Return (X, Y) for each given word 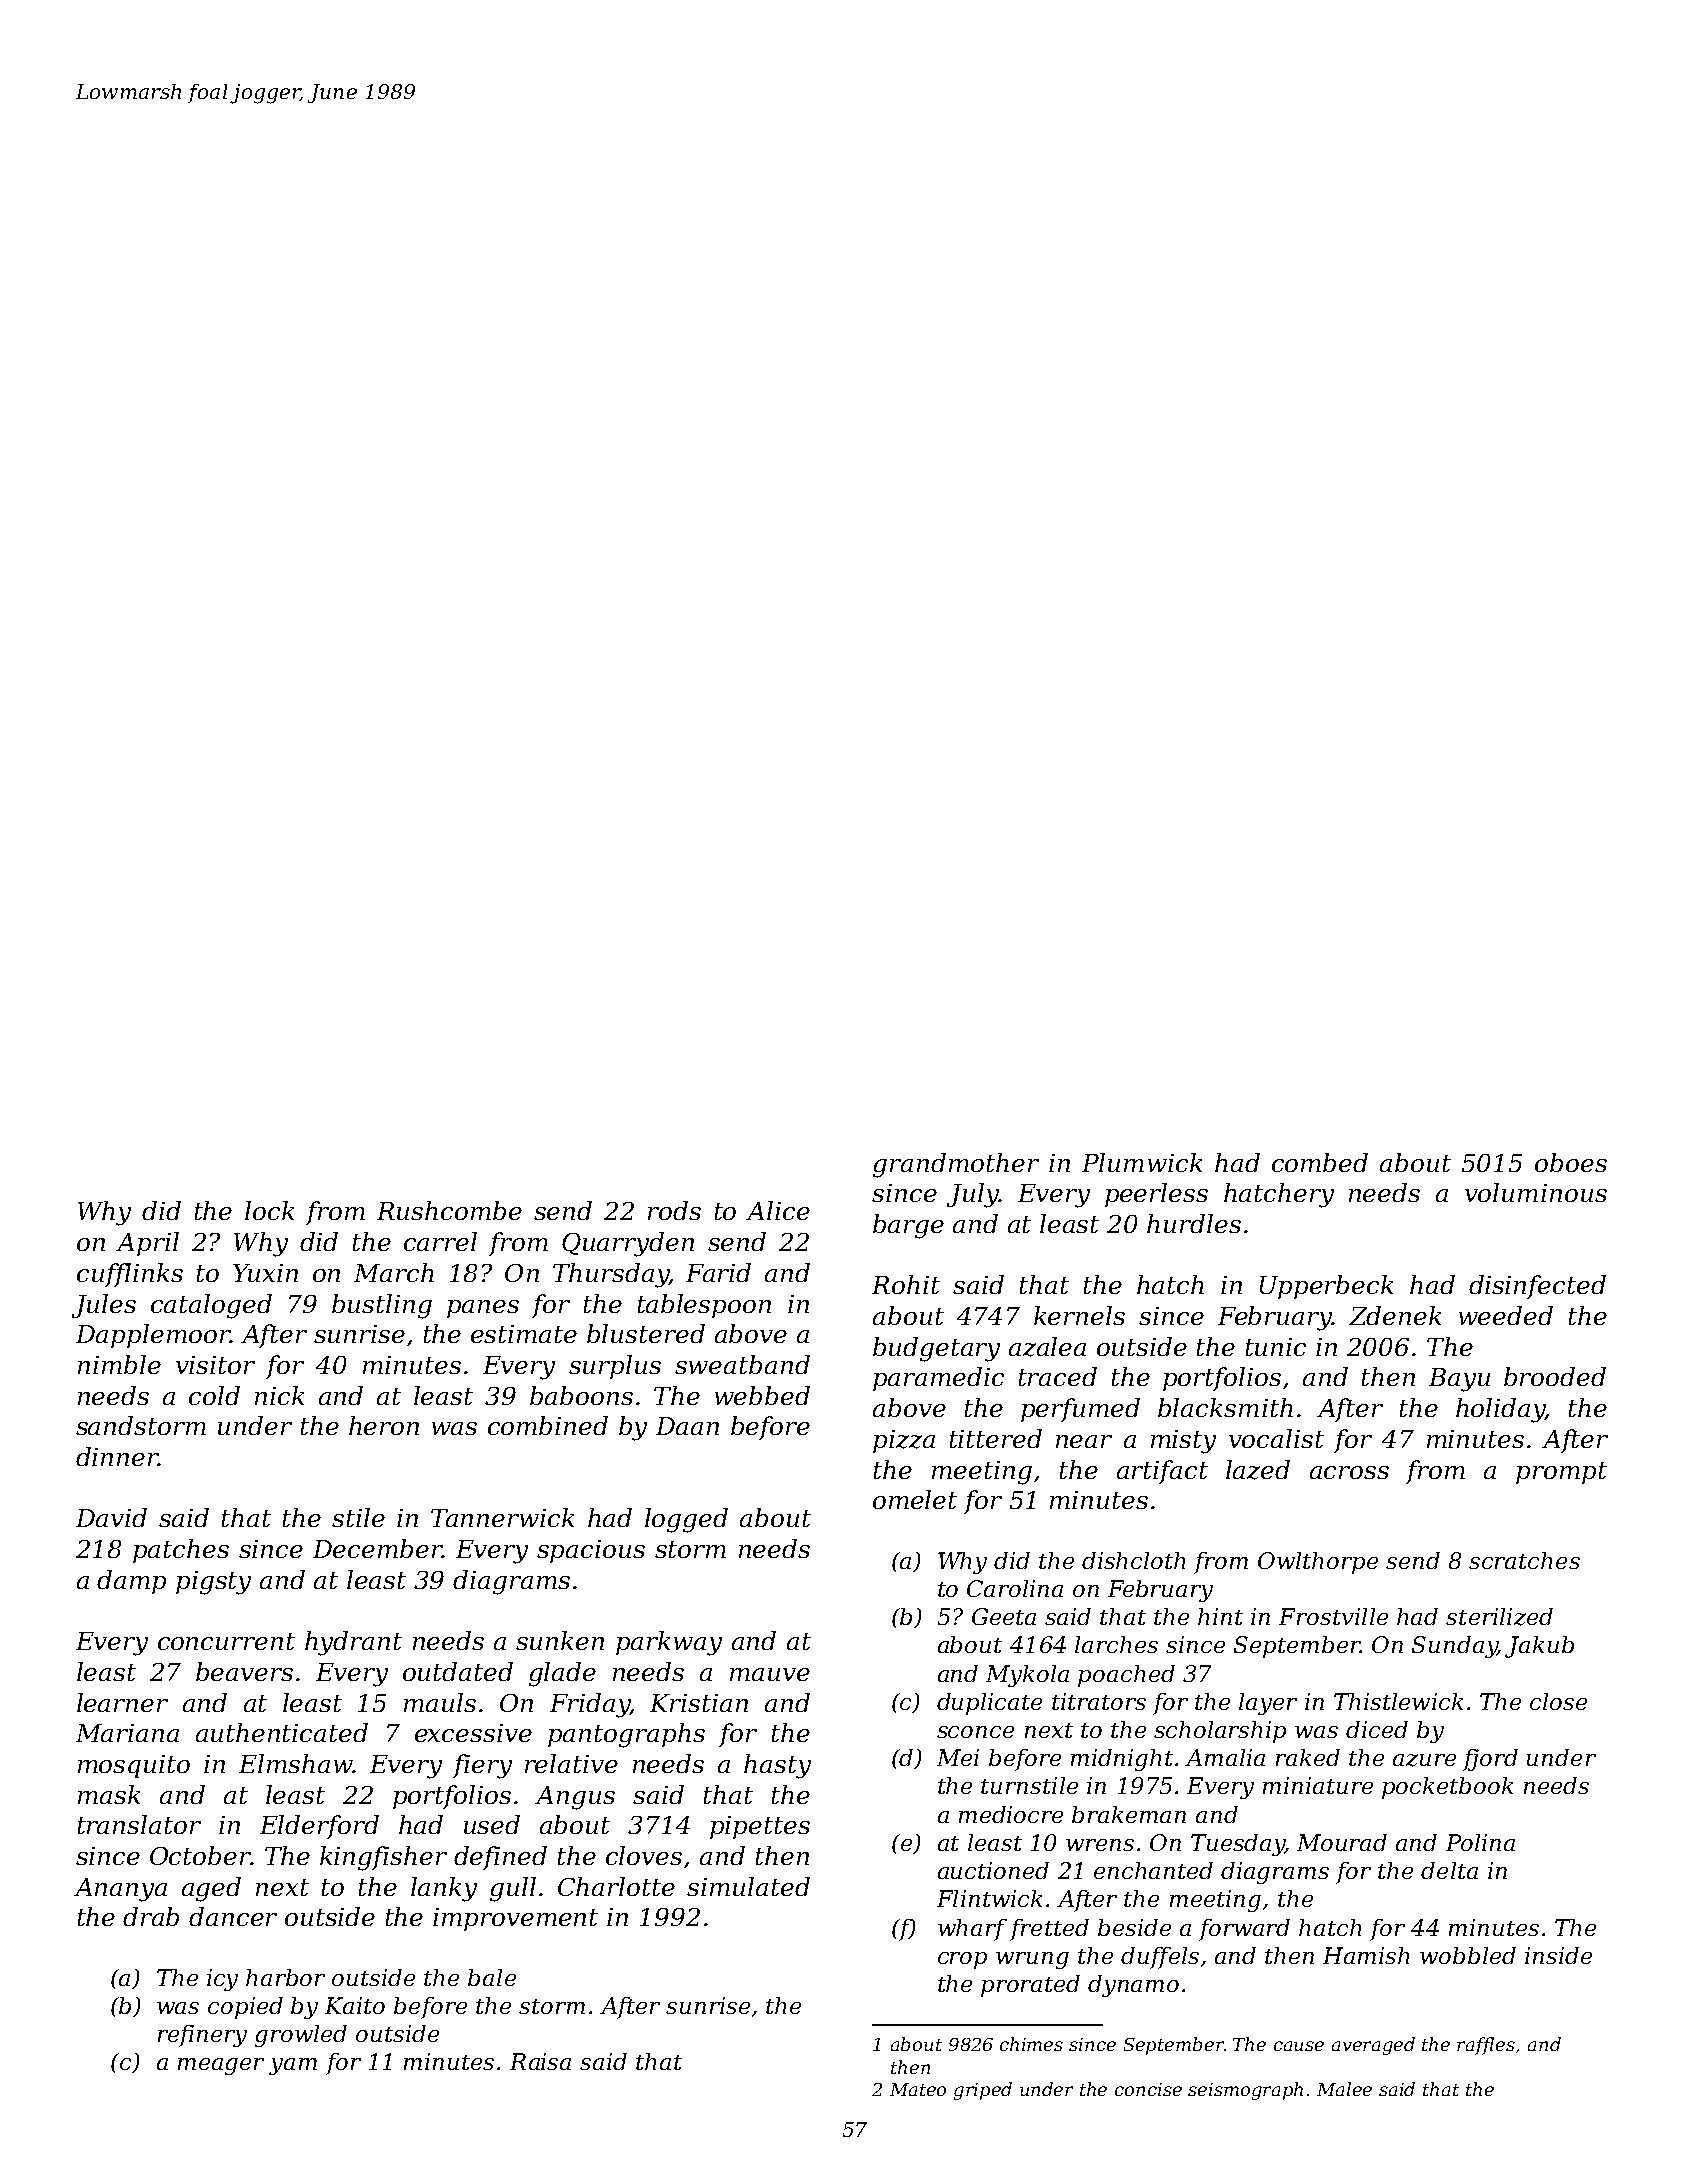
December (377, 1548)
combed (1320, 1162)
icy (222, 1980)
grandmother (956, 1165)
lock (269, 1210)
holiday (1500, 1410)
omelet (915, 1499)
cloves (644, 1855)
